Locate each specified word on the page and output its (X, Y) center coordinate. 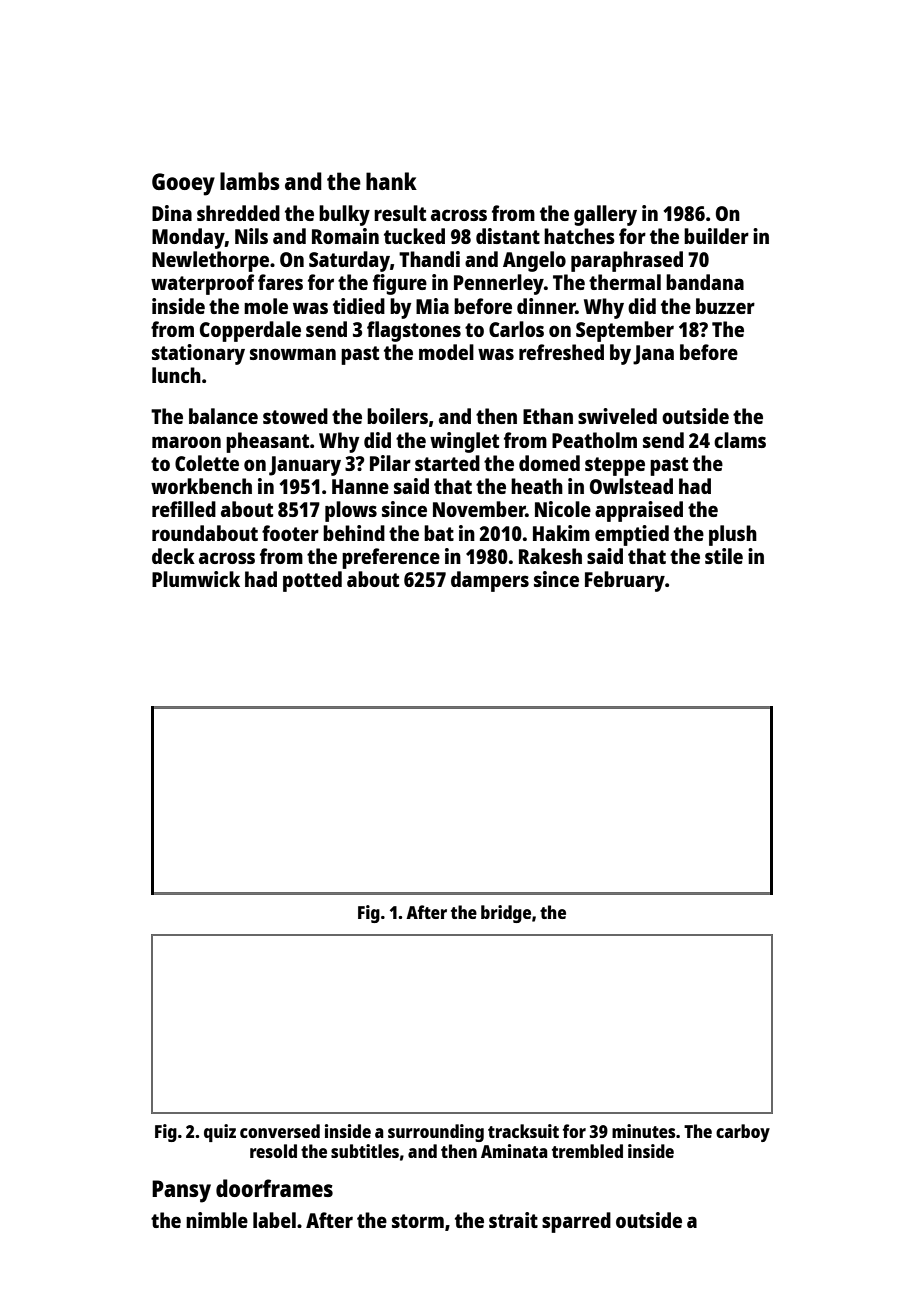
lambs (250, 181)
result (400, 213)
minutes (643, 1131)
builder (716, 236)
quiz (220, 1133)
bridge (506, 914)
